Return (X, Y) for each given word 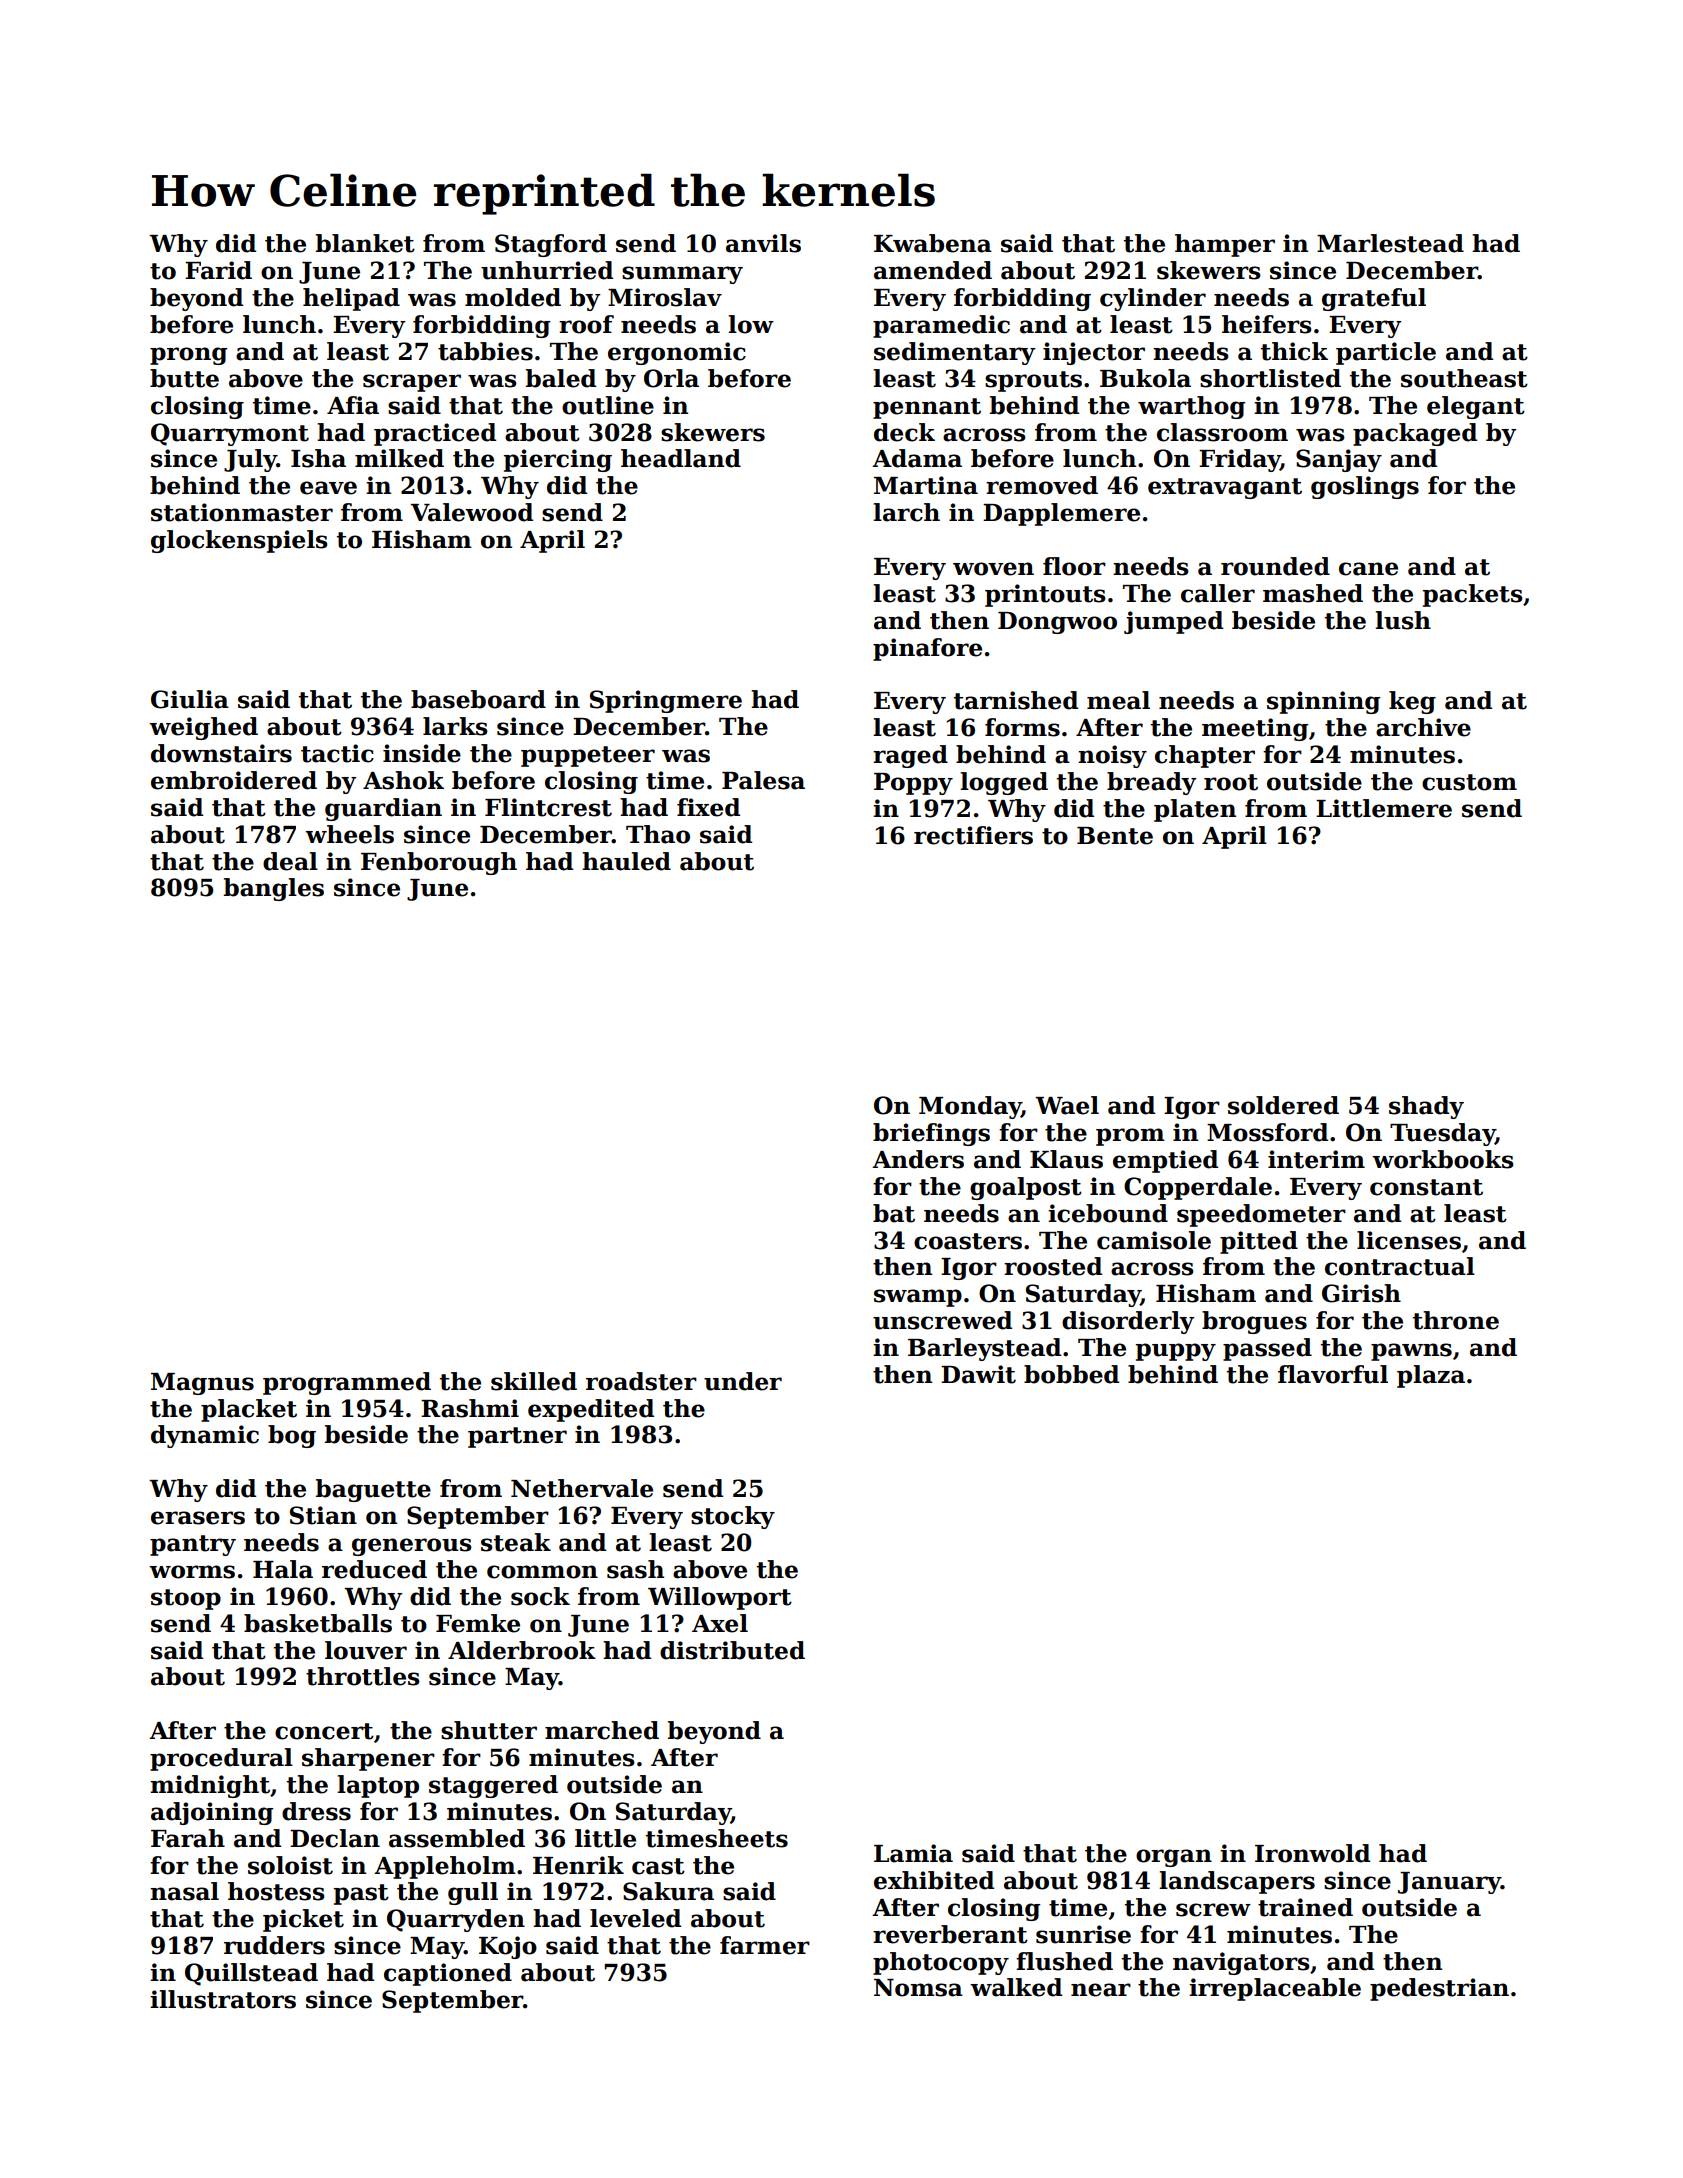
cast (658, 1866)
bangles (274, 889)
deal (290, 861)
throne (1456, 1320)
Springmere (666, 701)
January (1449, 1883)
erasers (198, 1518)
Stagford (551, 245)
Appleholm (445, 1867)
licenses (1409, 1240)
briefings (931, 1134)
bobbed (1071, 1374)
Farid (218, 270)
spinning (1323, 702)
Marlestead (1390, 243)
